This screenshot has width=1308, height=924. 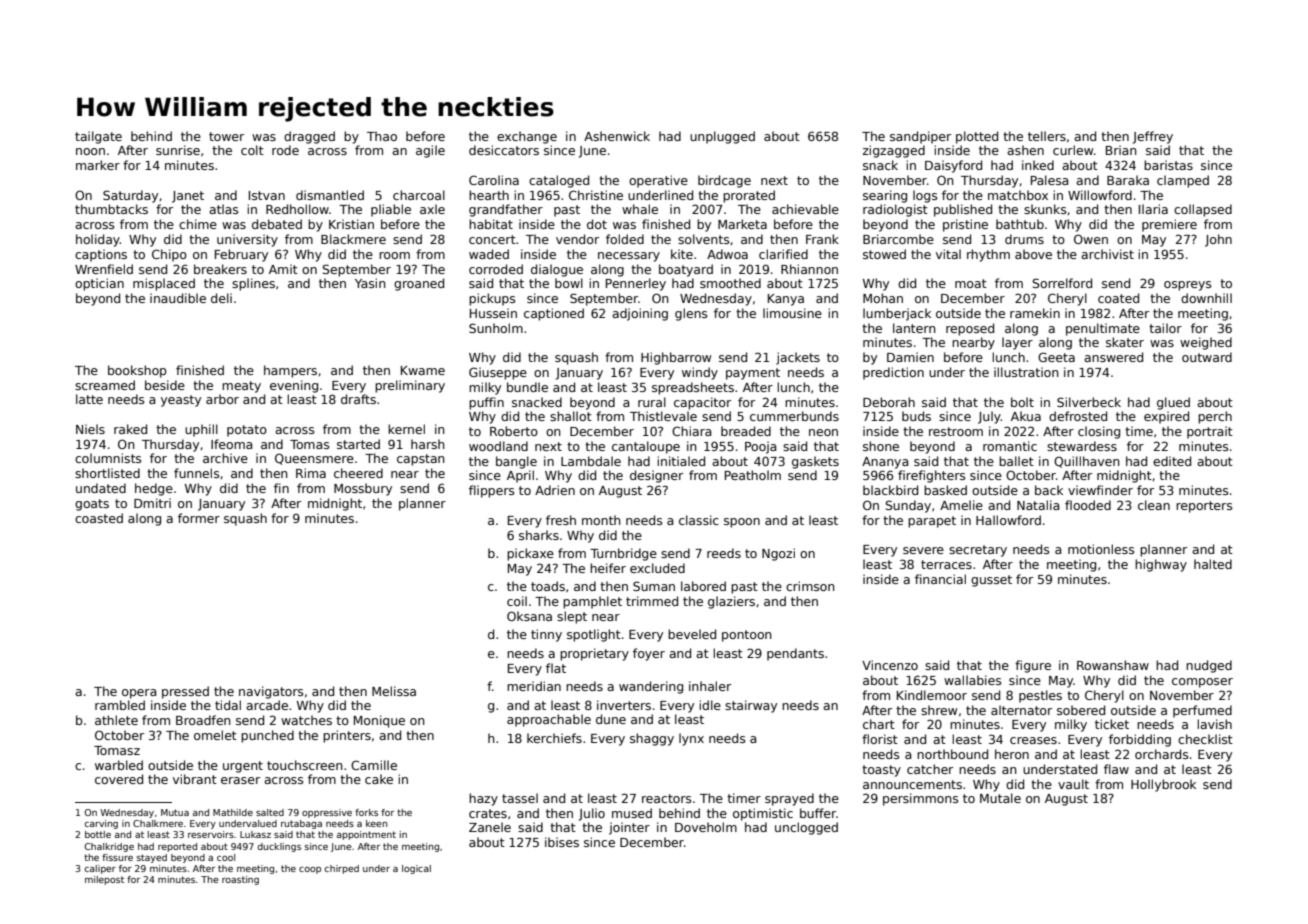 What do you see at coordinates (169, 255) in the screenshot?
I see `Chipo` at bounding box center [169, 255].
